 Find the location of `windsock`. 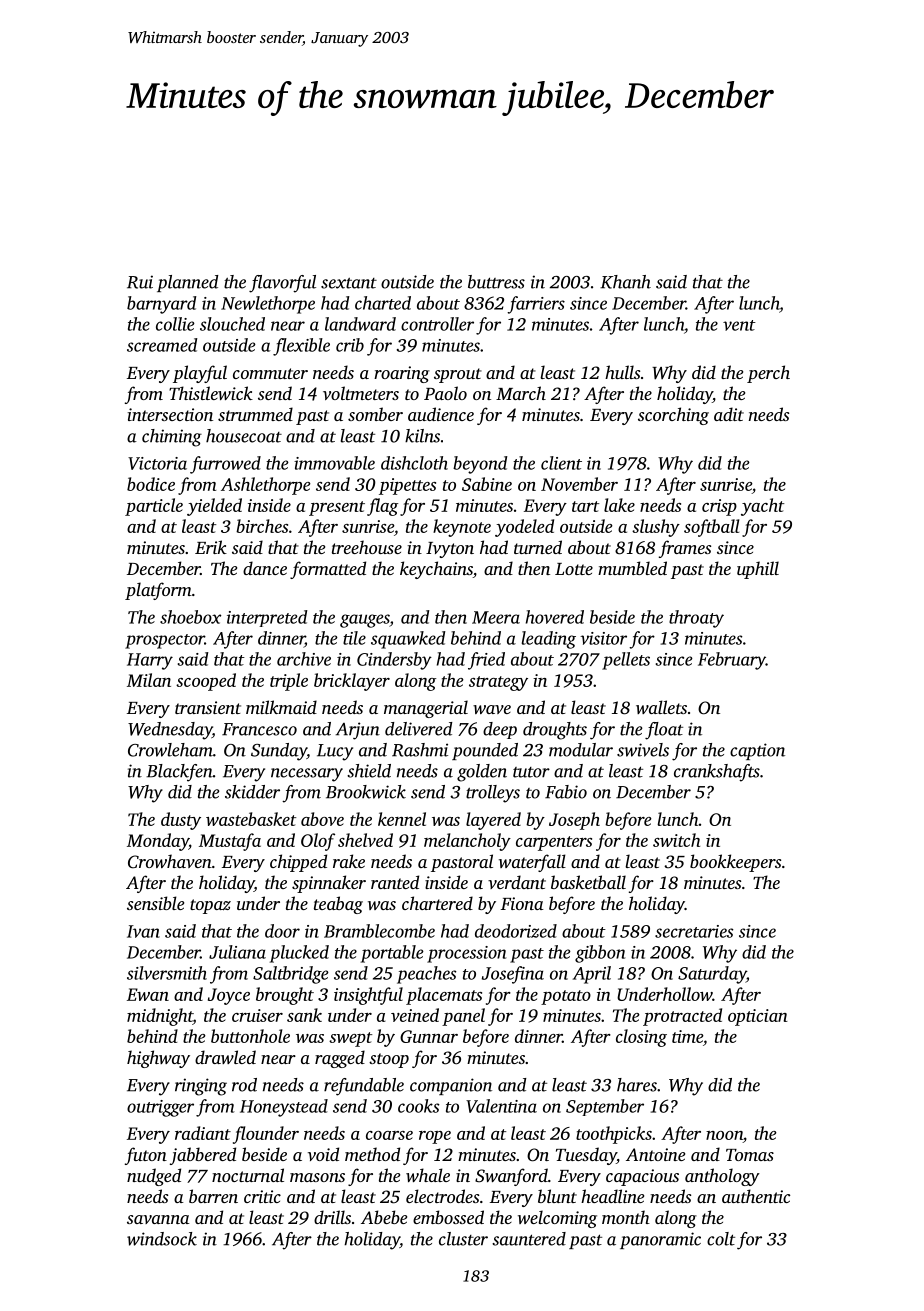

windsock is located at coordinates (162, 1239).
